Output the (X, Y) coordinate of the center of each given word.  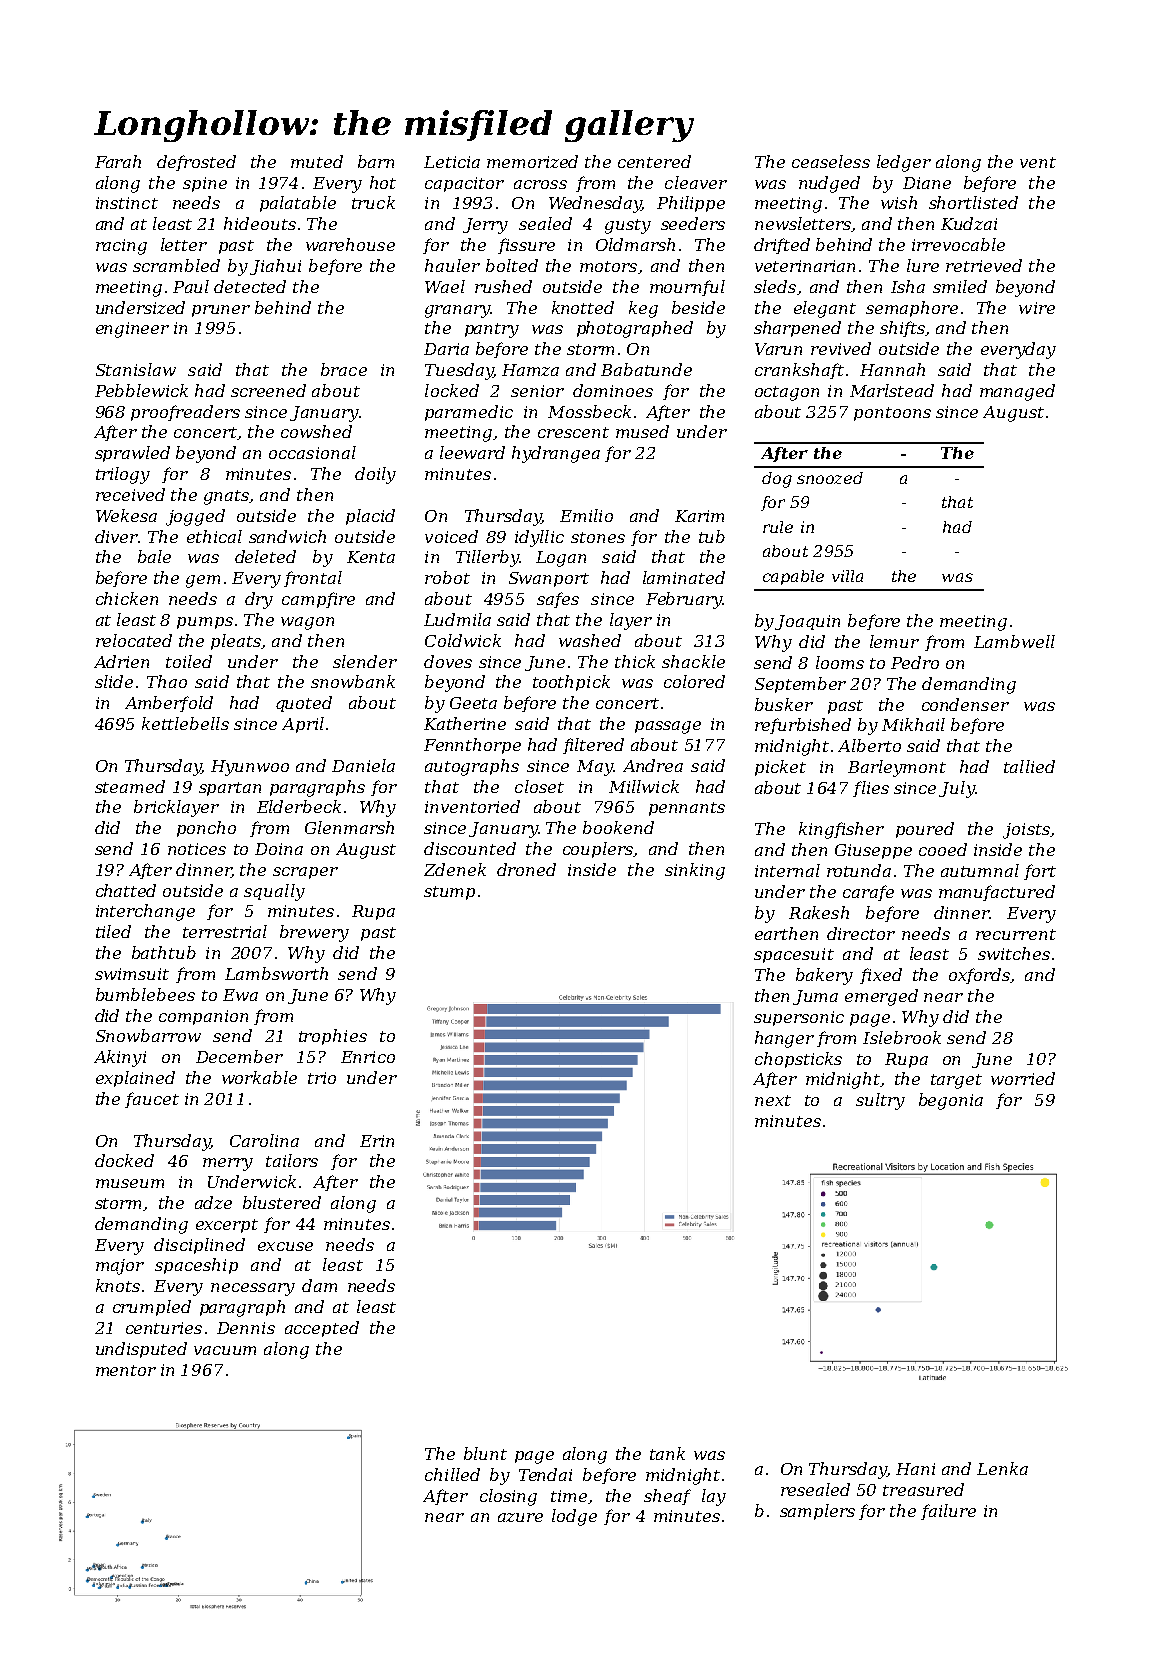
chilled (452, 1474)
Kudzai (969, 223)
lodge (574, 1517)
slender (365, 661)
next (773, 1100)
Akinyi (120, 1058)
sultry (880, 1101)
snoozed (830, 478)
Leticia (452, 162)
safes (558, 600)
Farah (118, 161)
